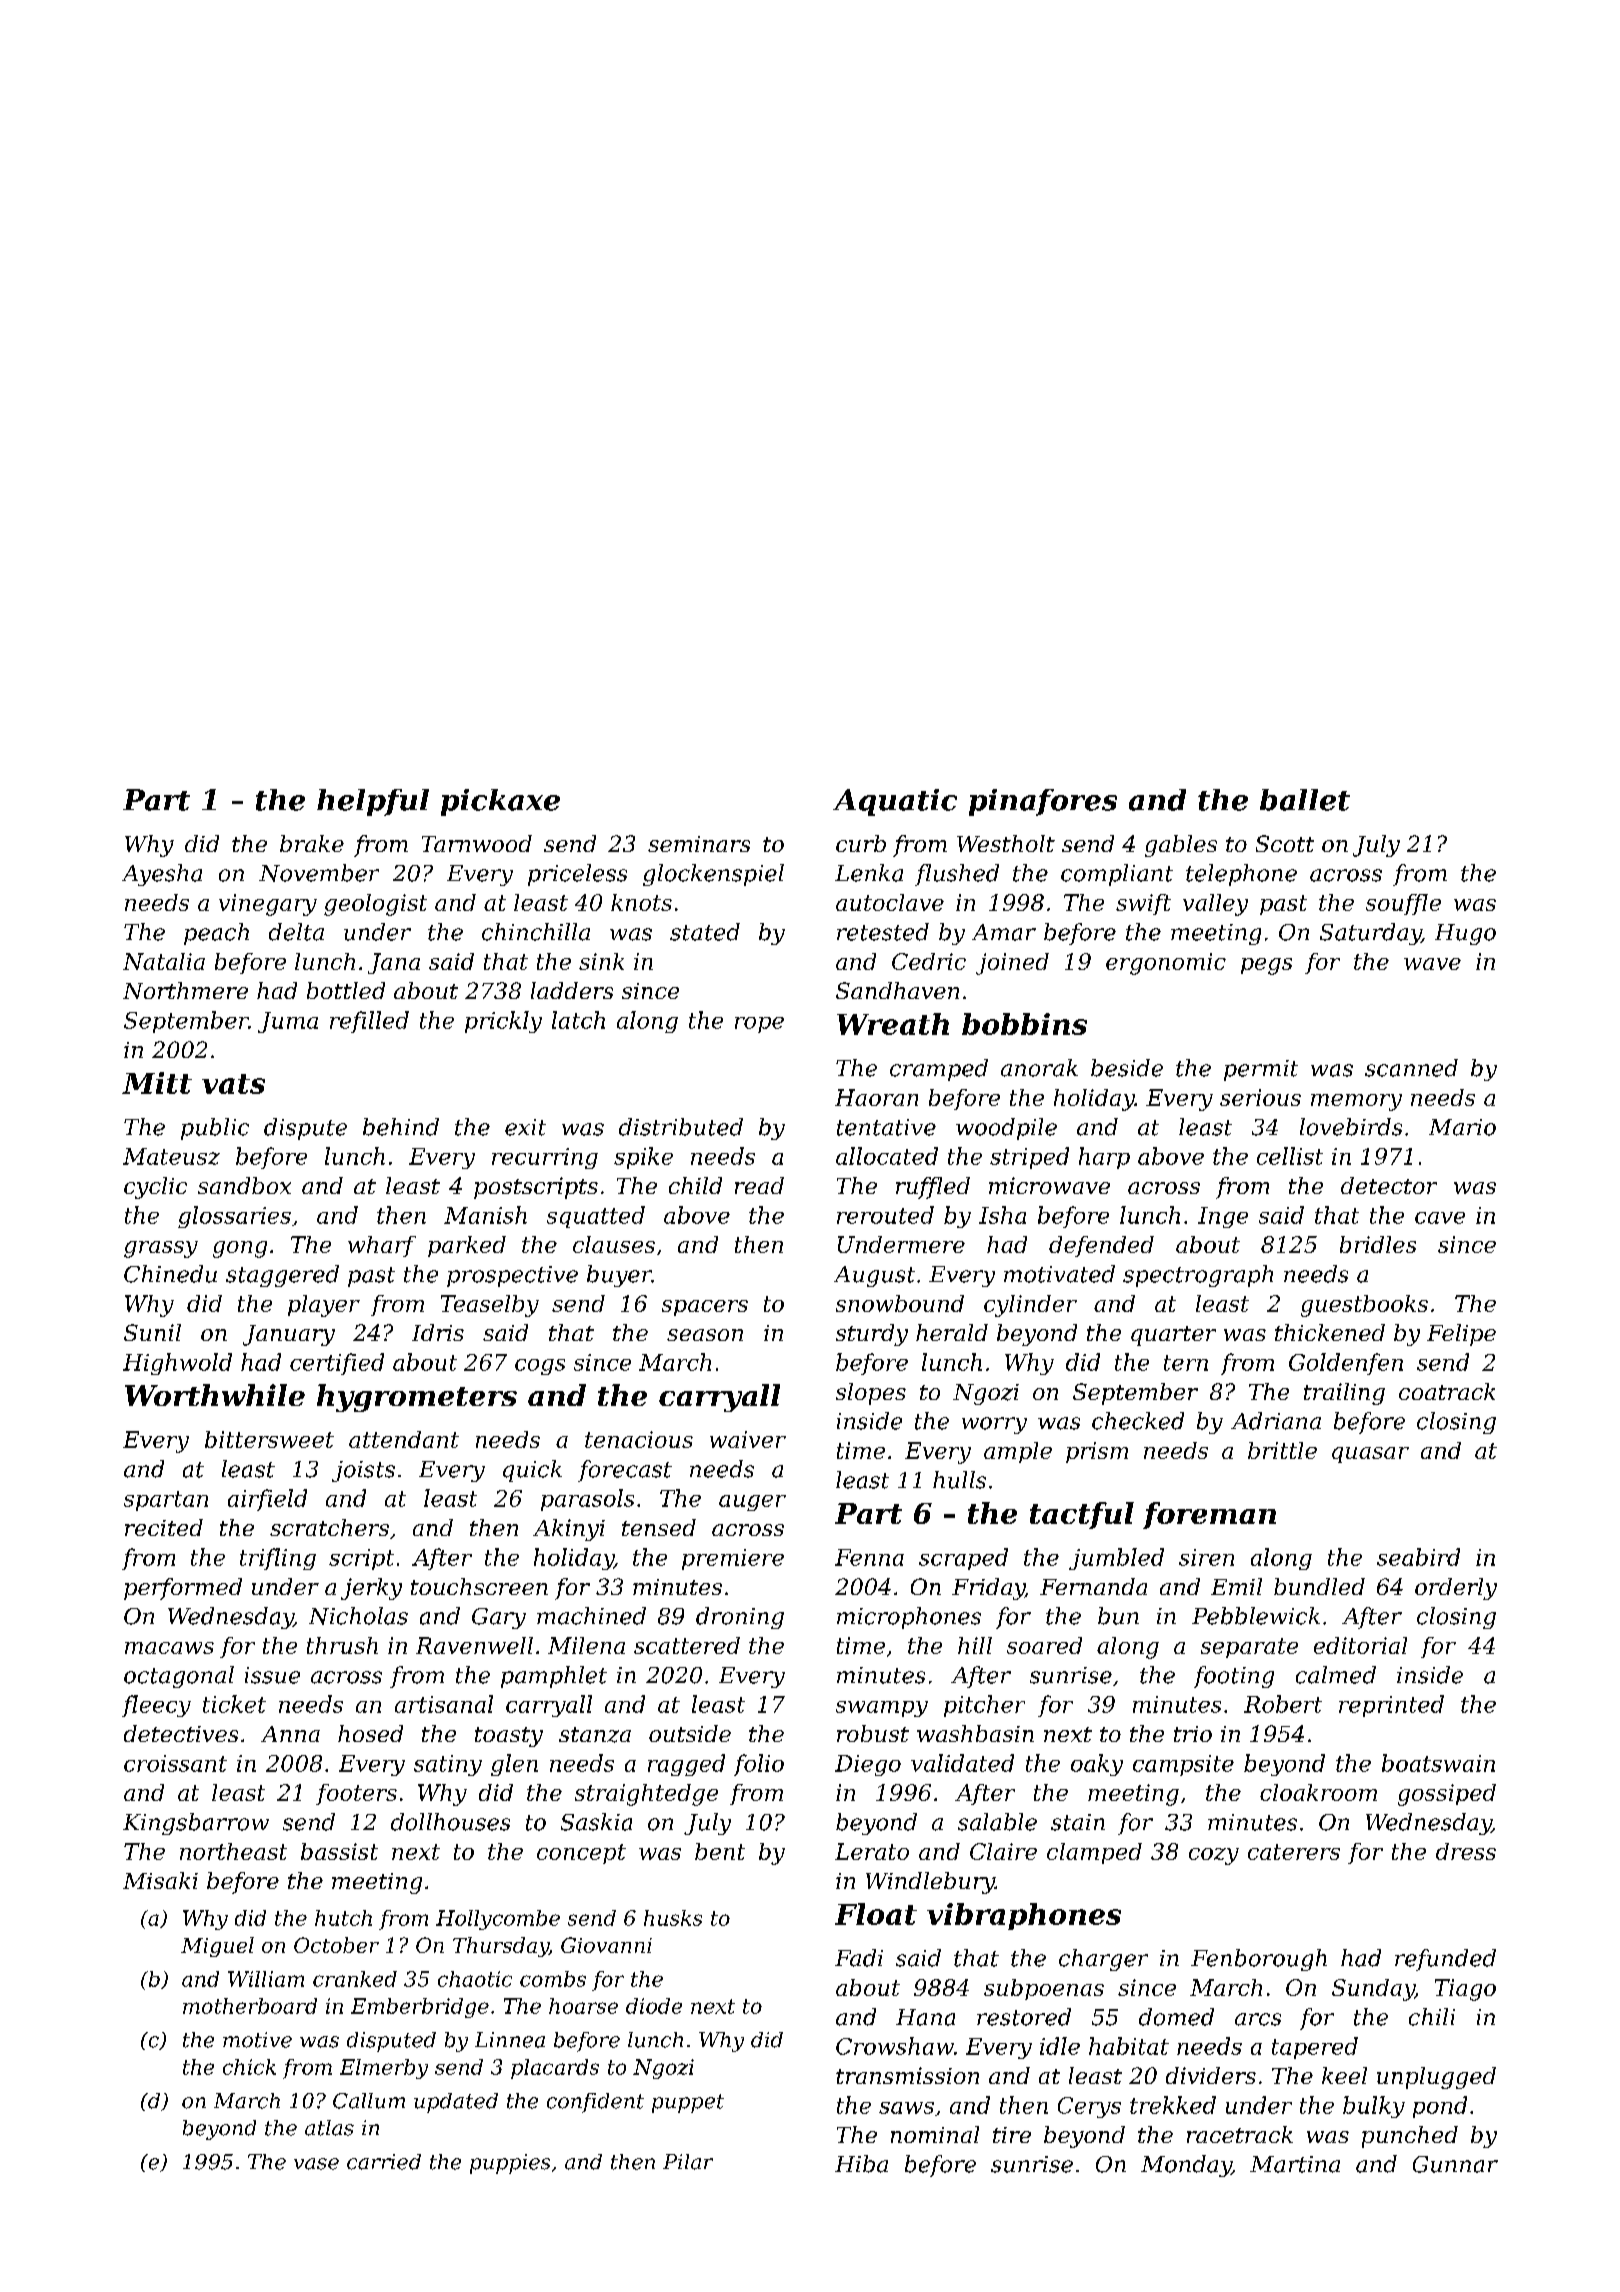 The image size is (1620, 2292). What do you see at coordinates (1319, 1586) in the document?
I see `bundled` at bounding box center [1319, 1586].
